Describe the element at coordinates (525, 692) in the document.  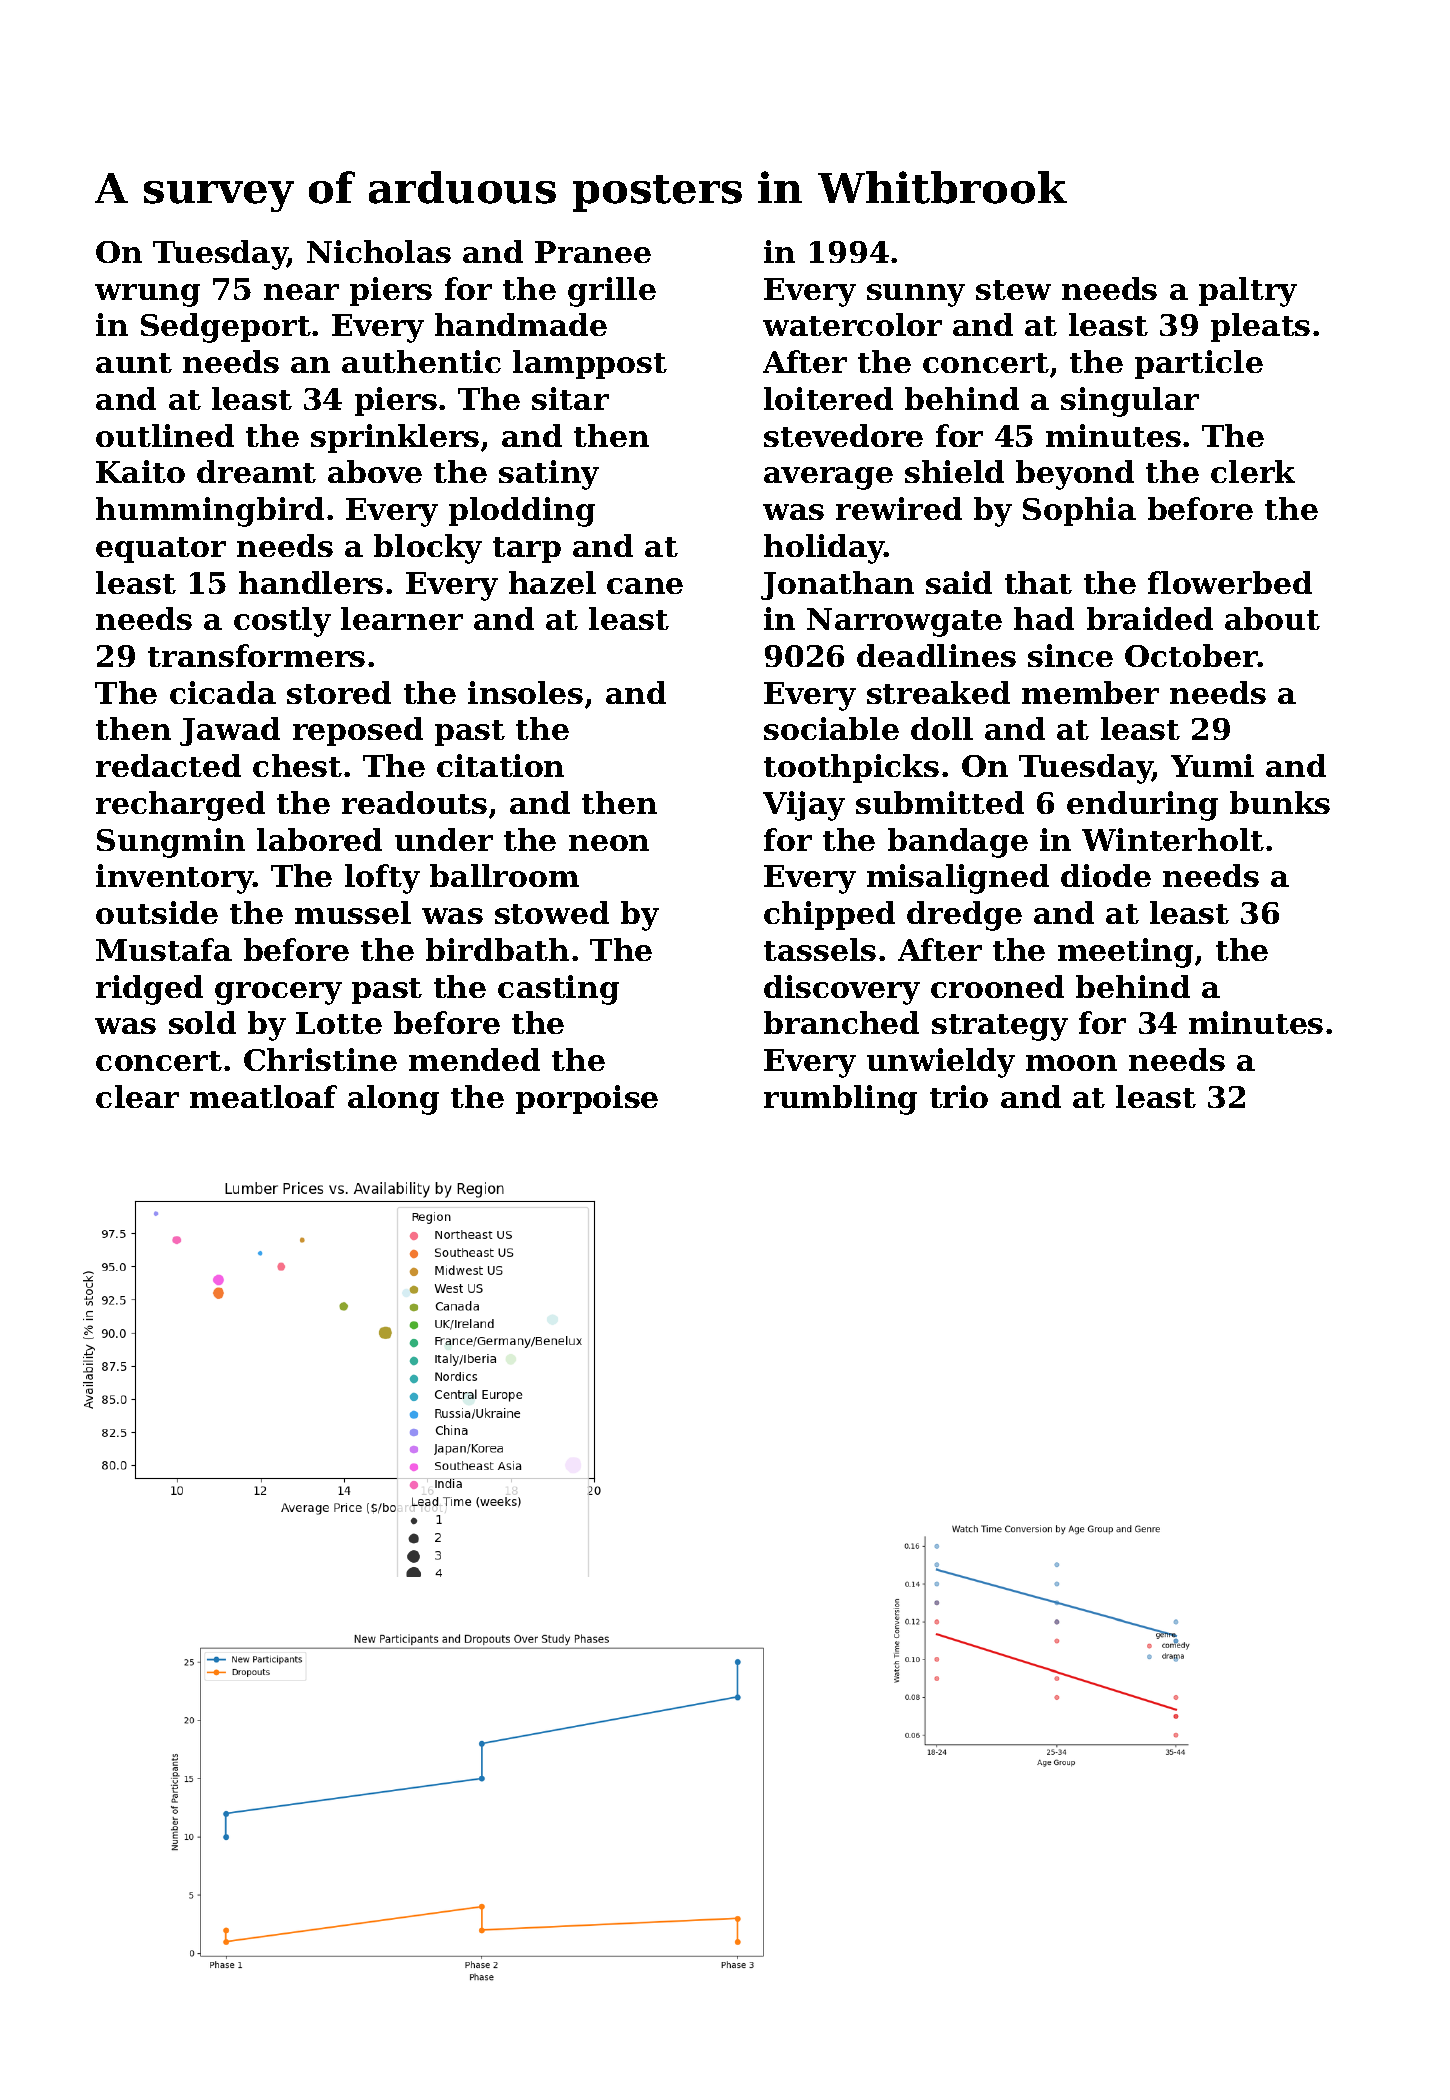
I see `insoles` at that location.
